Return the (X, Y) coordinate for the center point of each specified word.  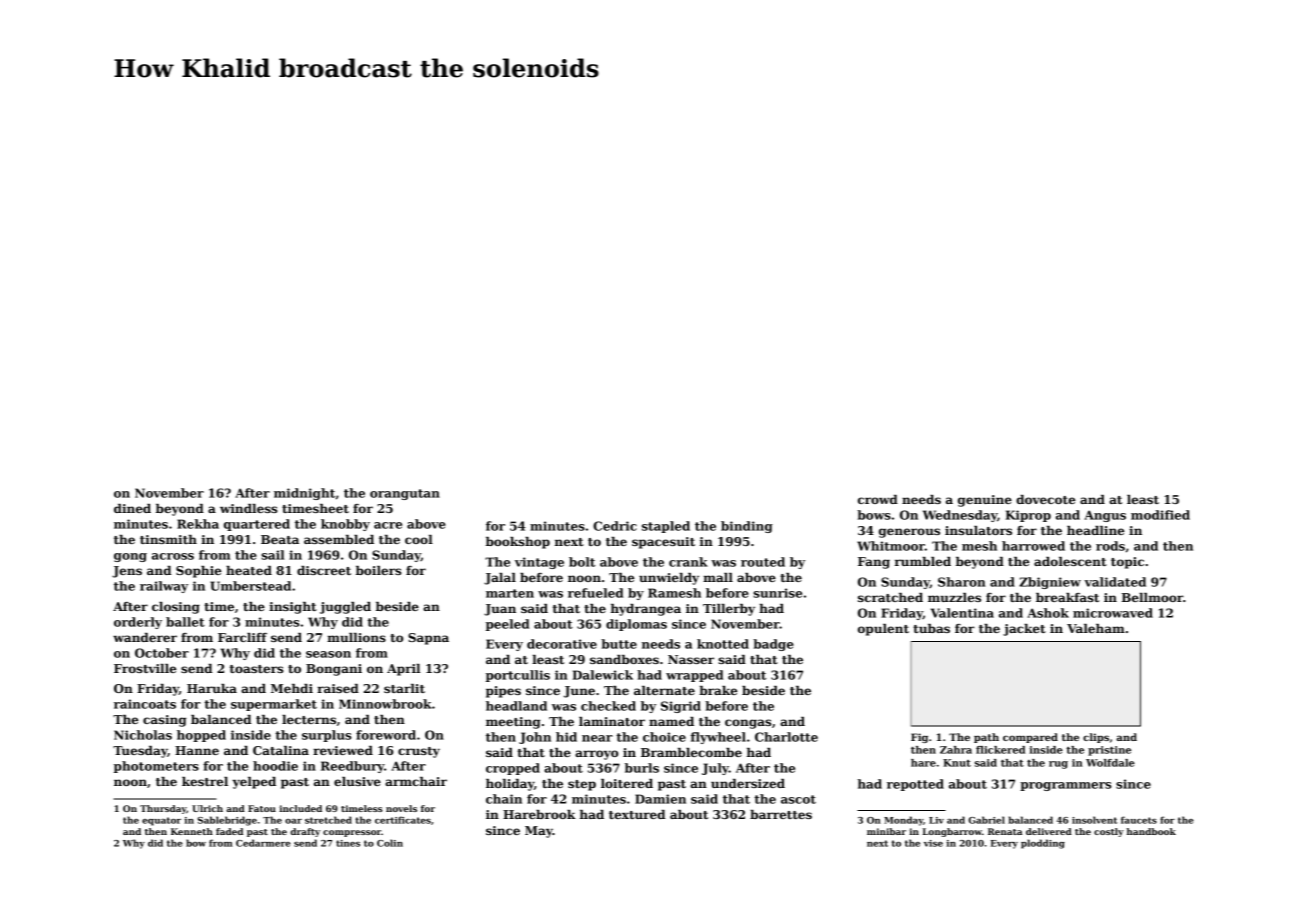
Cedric (615, 526)
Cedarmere (263, 843)
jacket (1024, 630)
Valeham (1096, 628)
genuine (985, 501)
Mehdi (292, 688)
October (162, 653)
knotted (723, 644)
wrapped (694, 676)
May (539, 832)
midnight (304, 494)
